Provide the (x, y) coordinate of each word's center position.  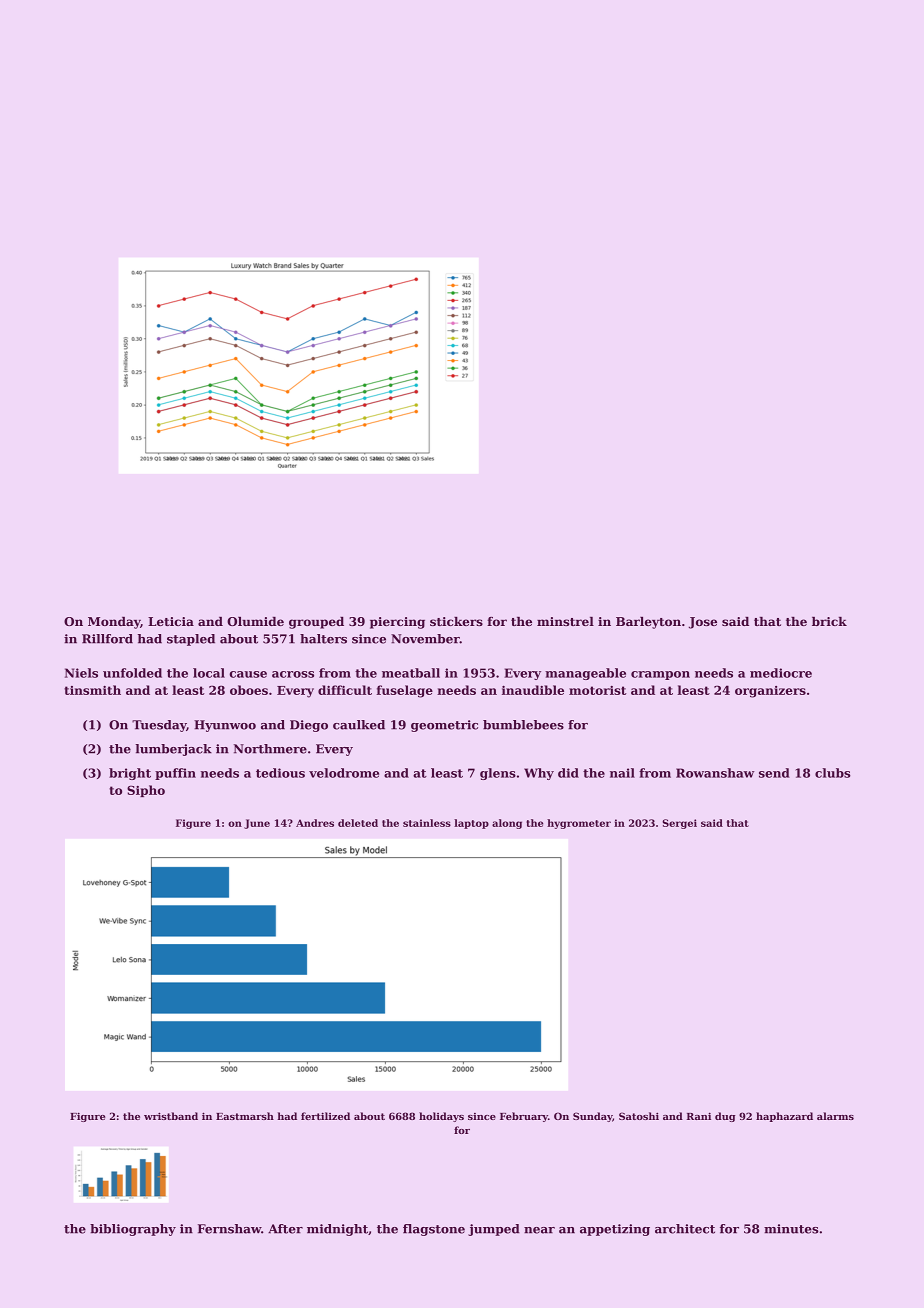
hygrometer (579, 824)
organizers (770, 692)
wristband (171, 1116)
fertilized (325, 1116)
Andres (315, 823)
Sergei (679, 824)
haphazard (784, 1117)
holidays (441, 1117)
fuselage (404, 691)
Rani (699, 1116)
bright (130, 774)
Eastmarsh (245, 1116)
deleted (358, 823)
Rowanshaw (715, 773)
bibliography (133, 1230)
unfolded (132, 673)
